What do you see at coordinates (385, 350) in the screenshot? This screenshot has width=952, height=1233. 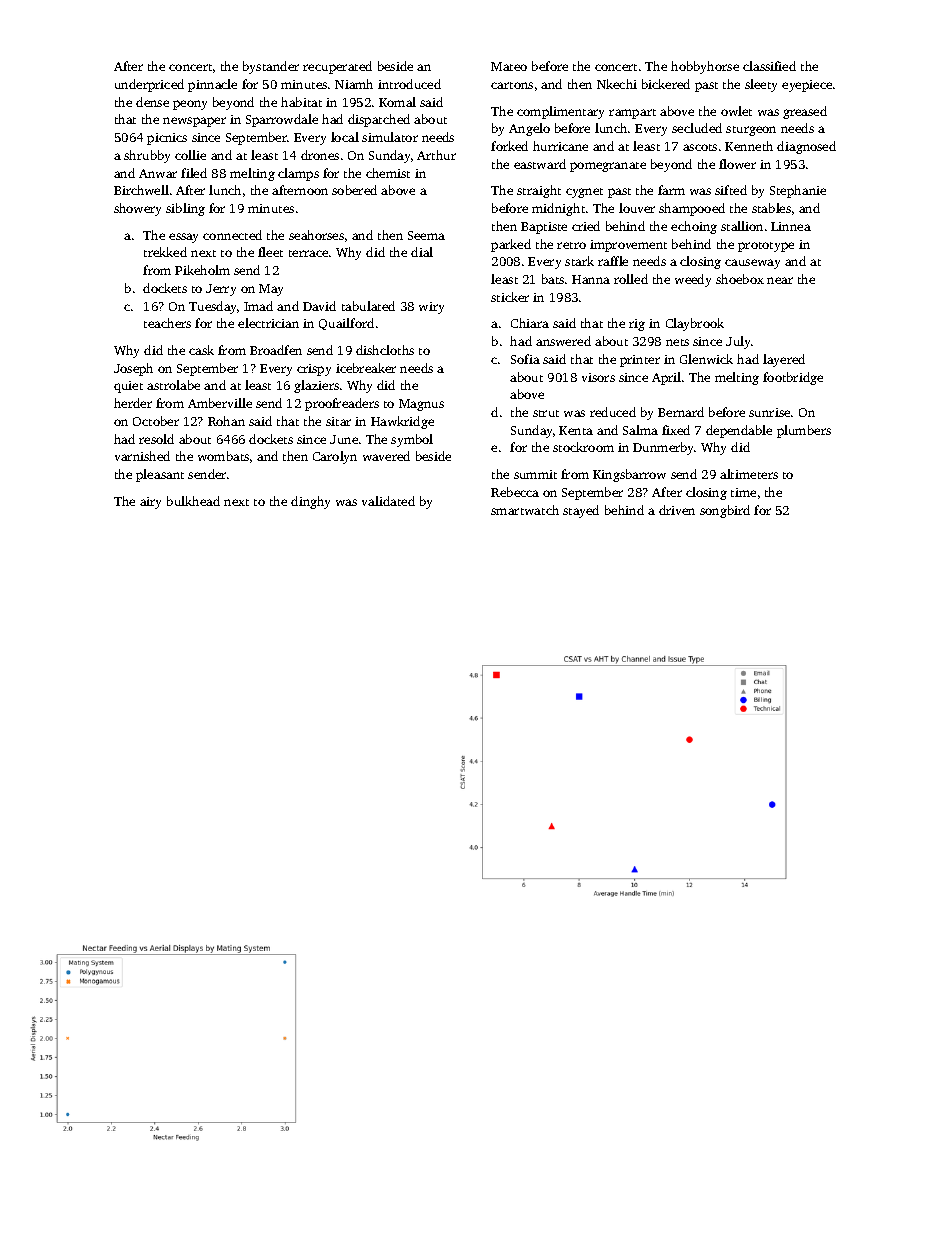 I see `dishcloths` at bounding box center [385, 350].
